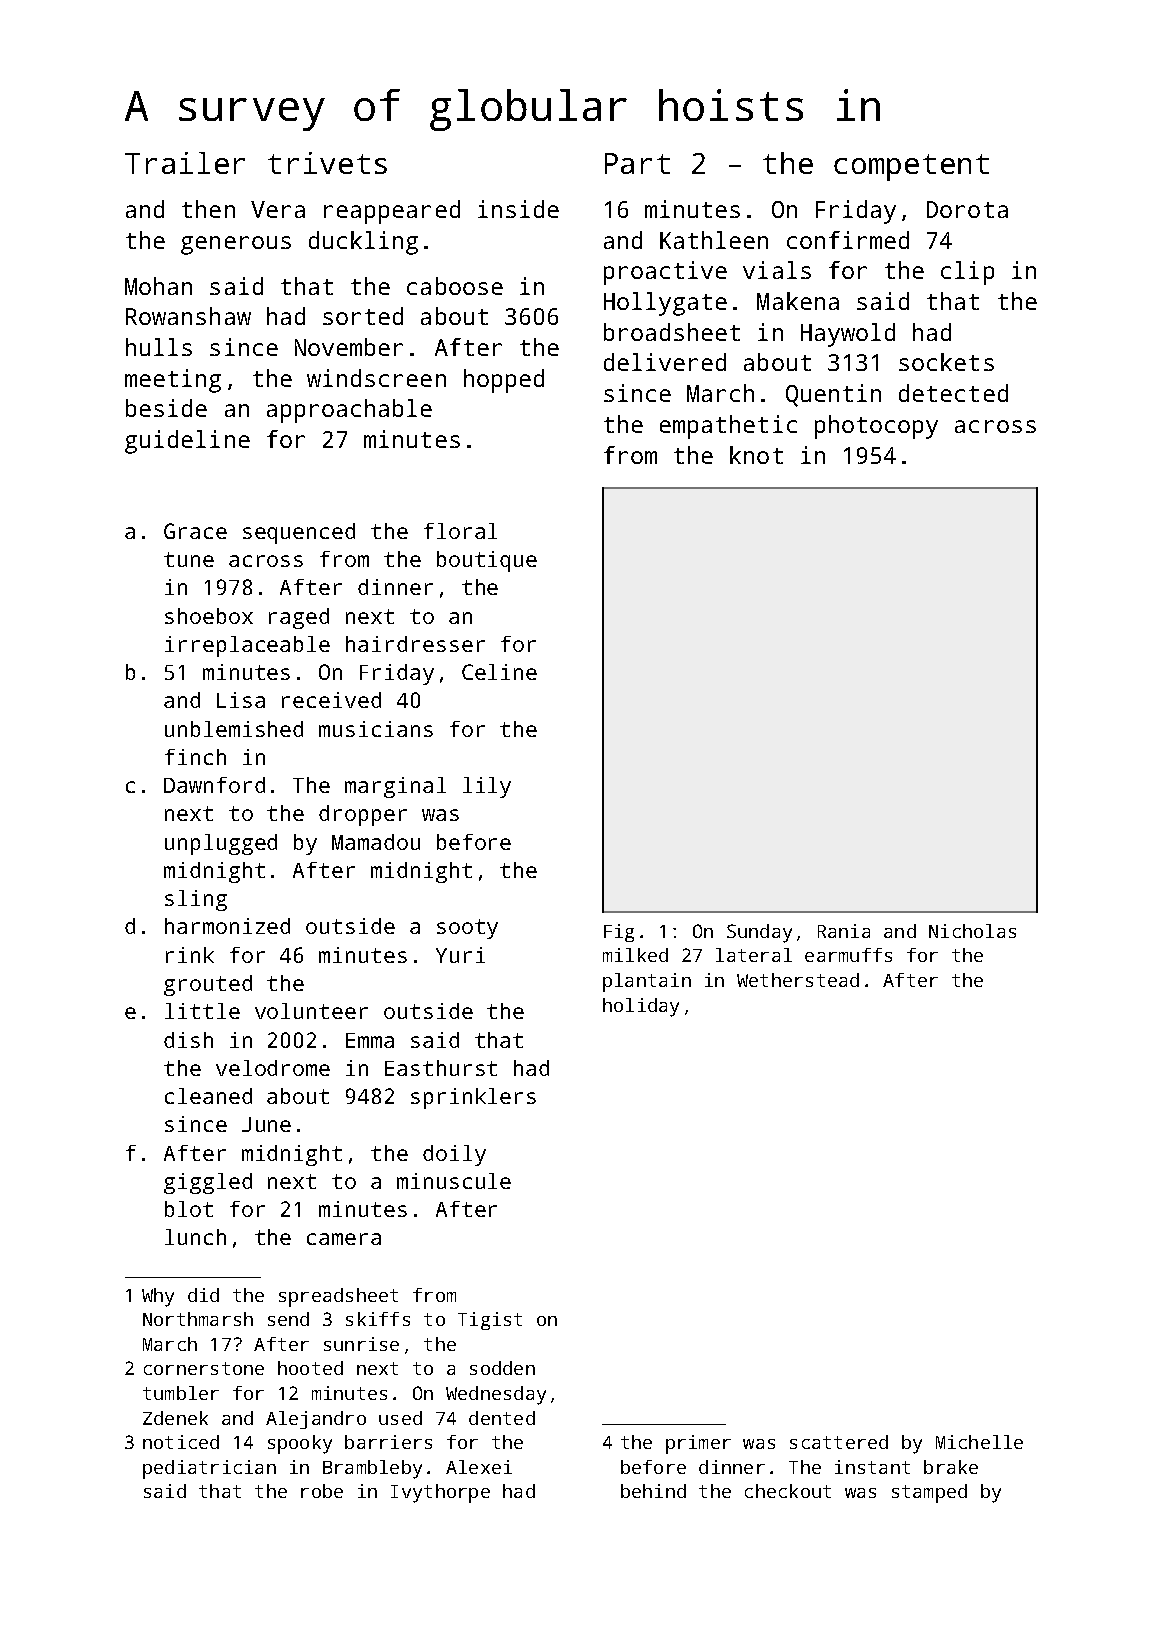  I want to click on Brambleby, so click(372, 1469).
